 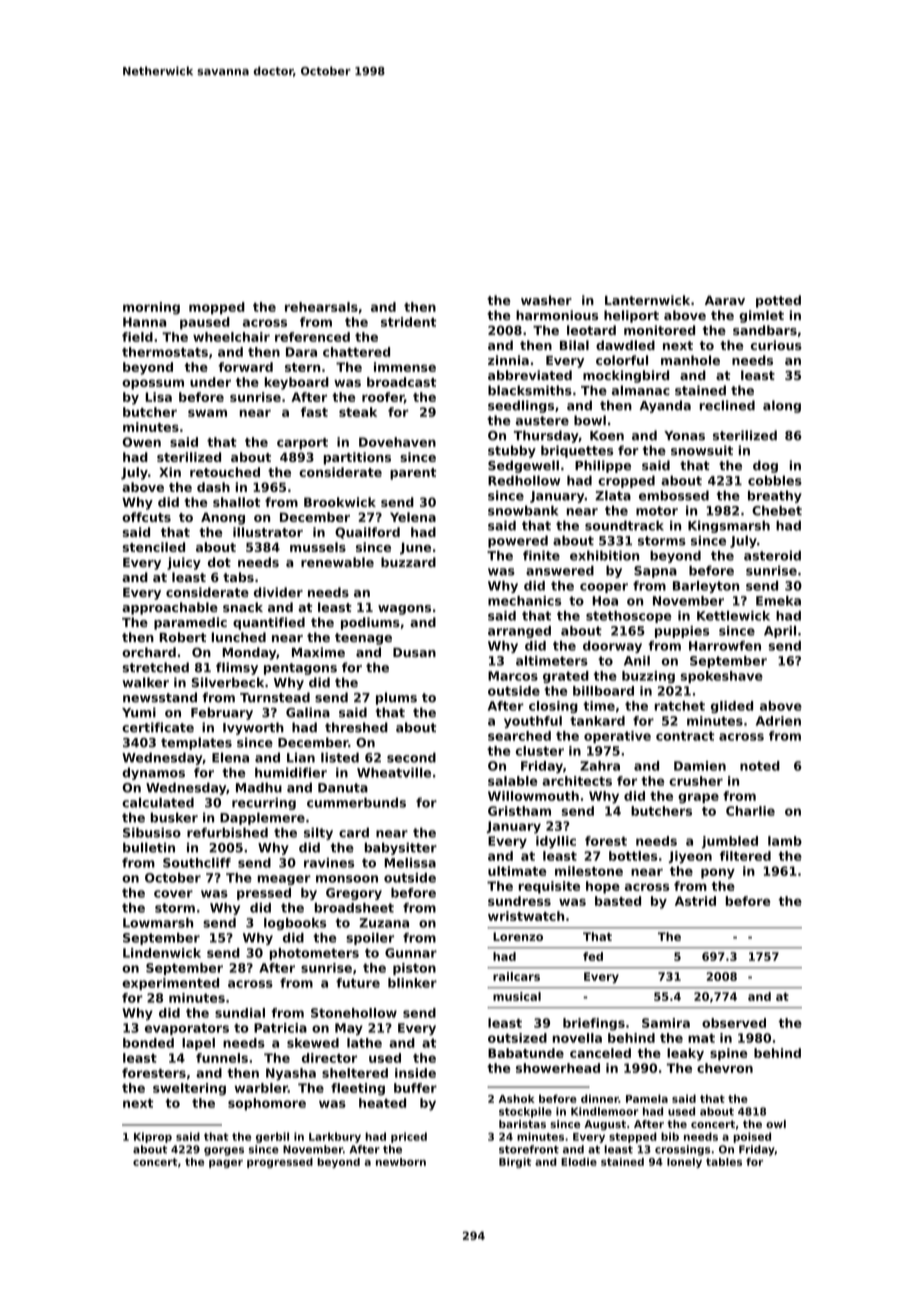 What do you see at coordinates (750, 811) in the screenshot?
I see `Charlie` at bounding box center [750, 811].
